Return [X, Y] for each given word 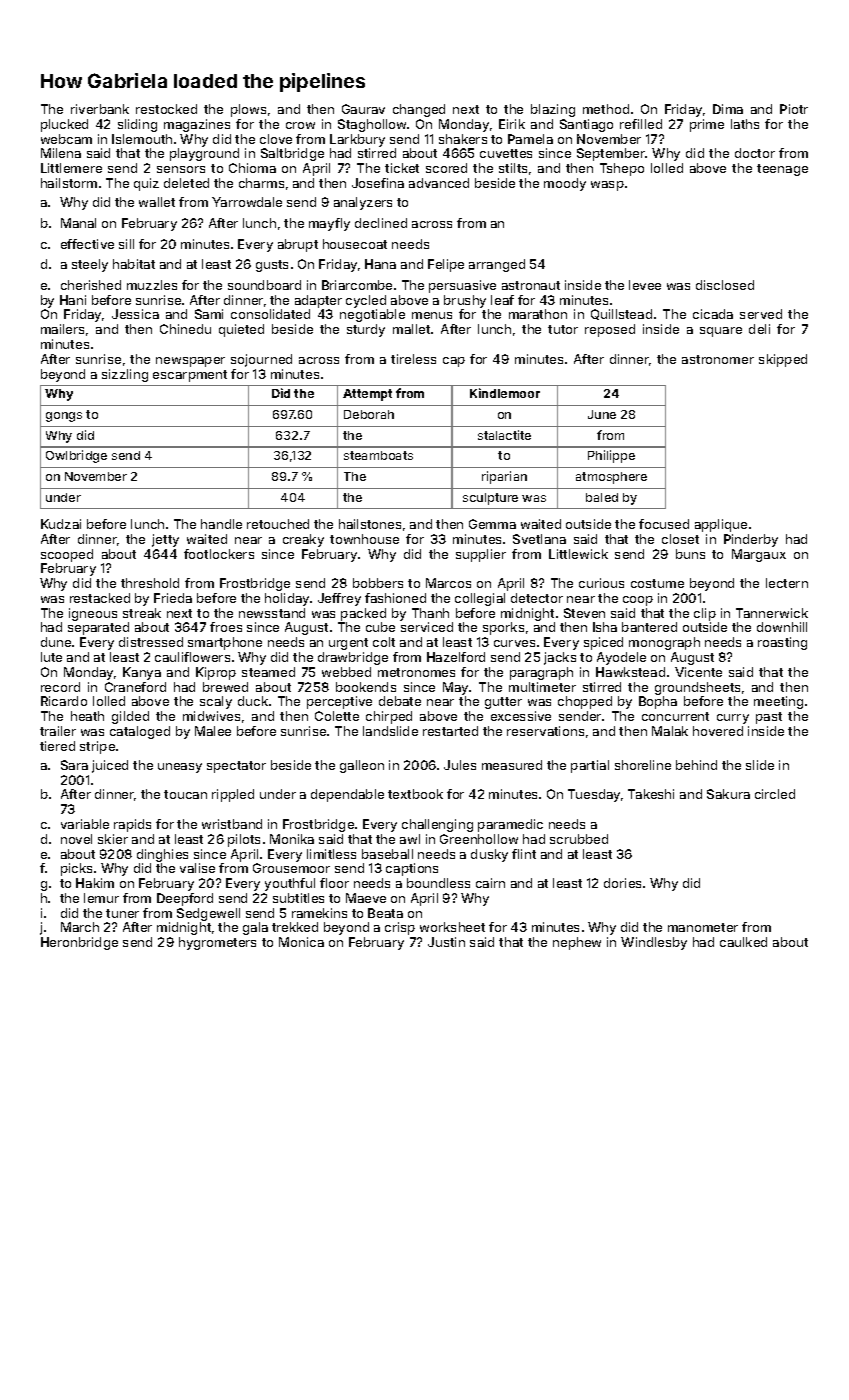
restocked [166, 109]
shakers [463, 139]
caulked [743, 942]
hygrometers [217, 943]
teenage [782, 170]
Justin [446, 942]
